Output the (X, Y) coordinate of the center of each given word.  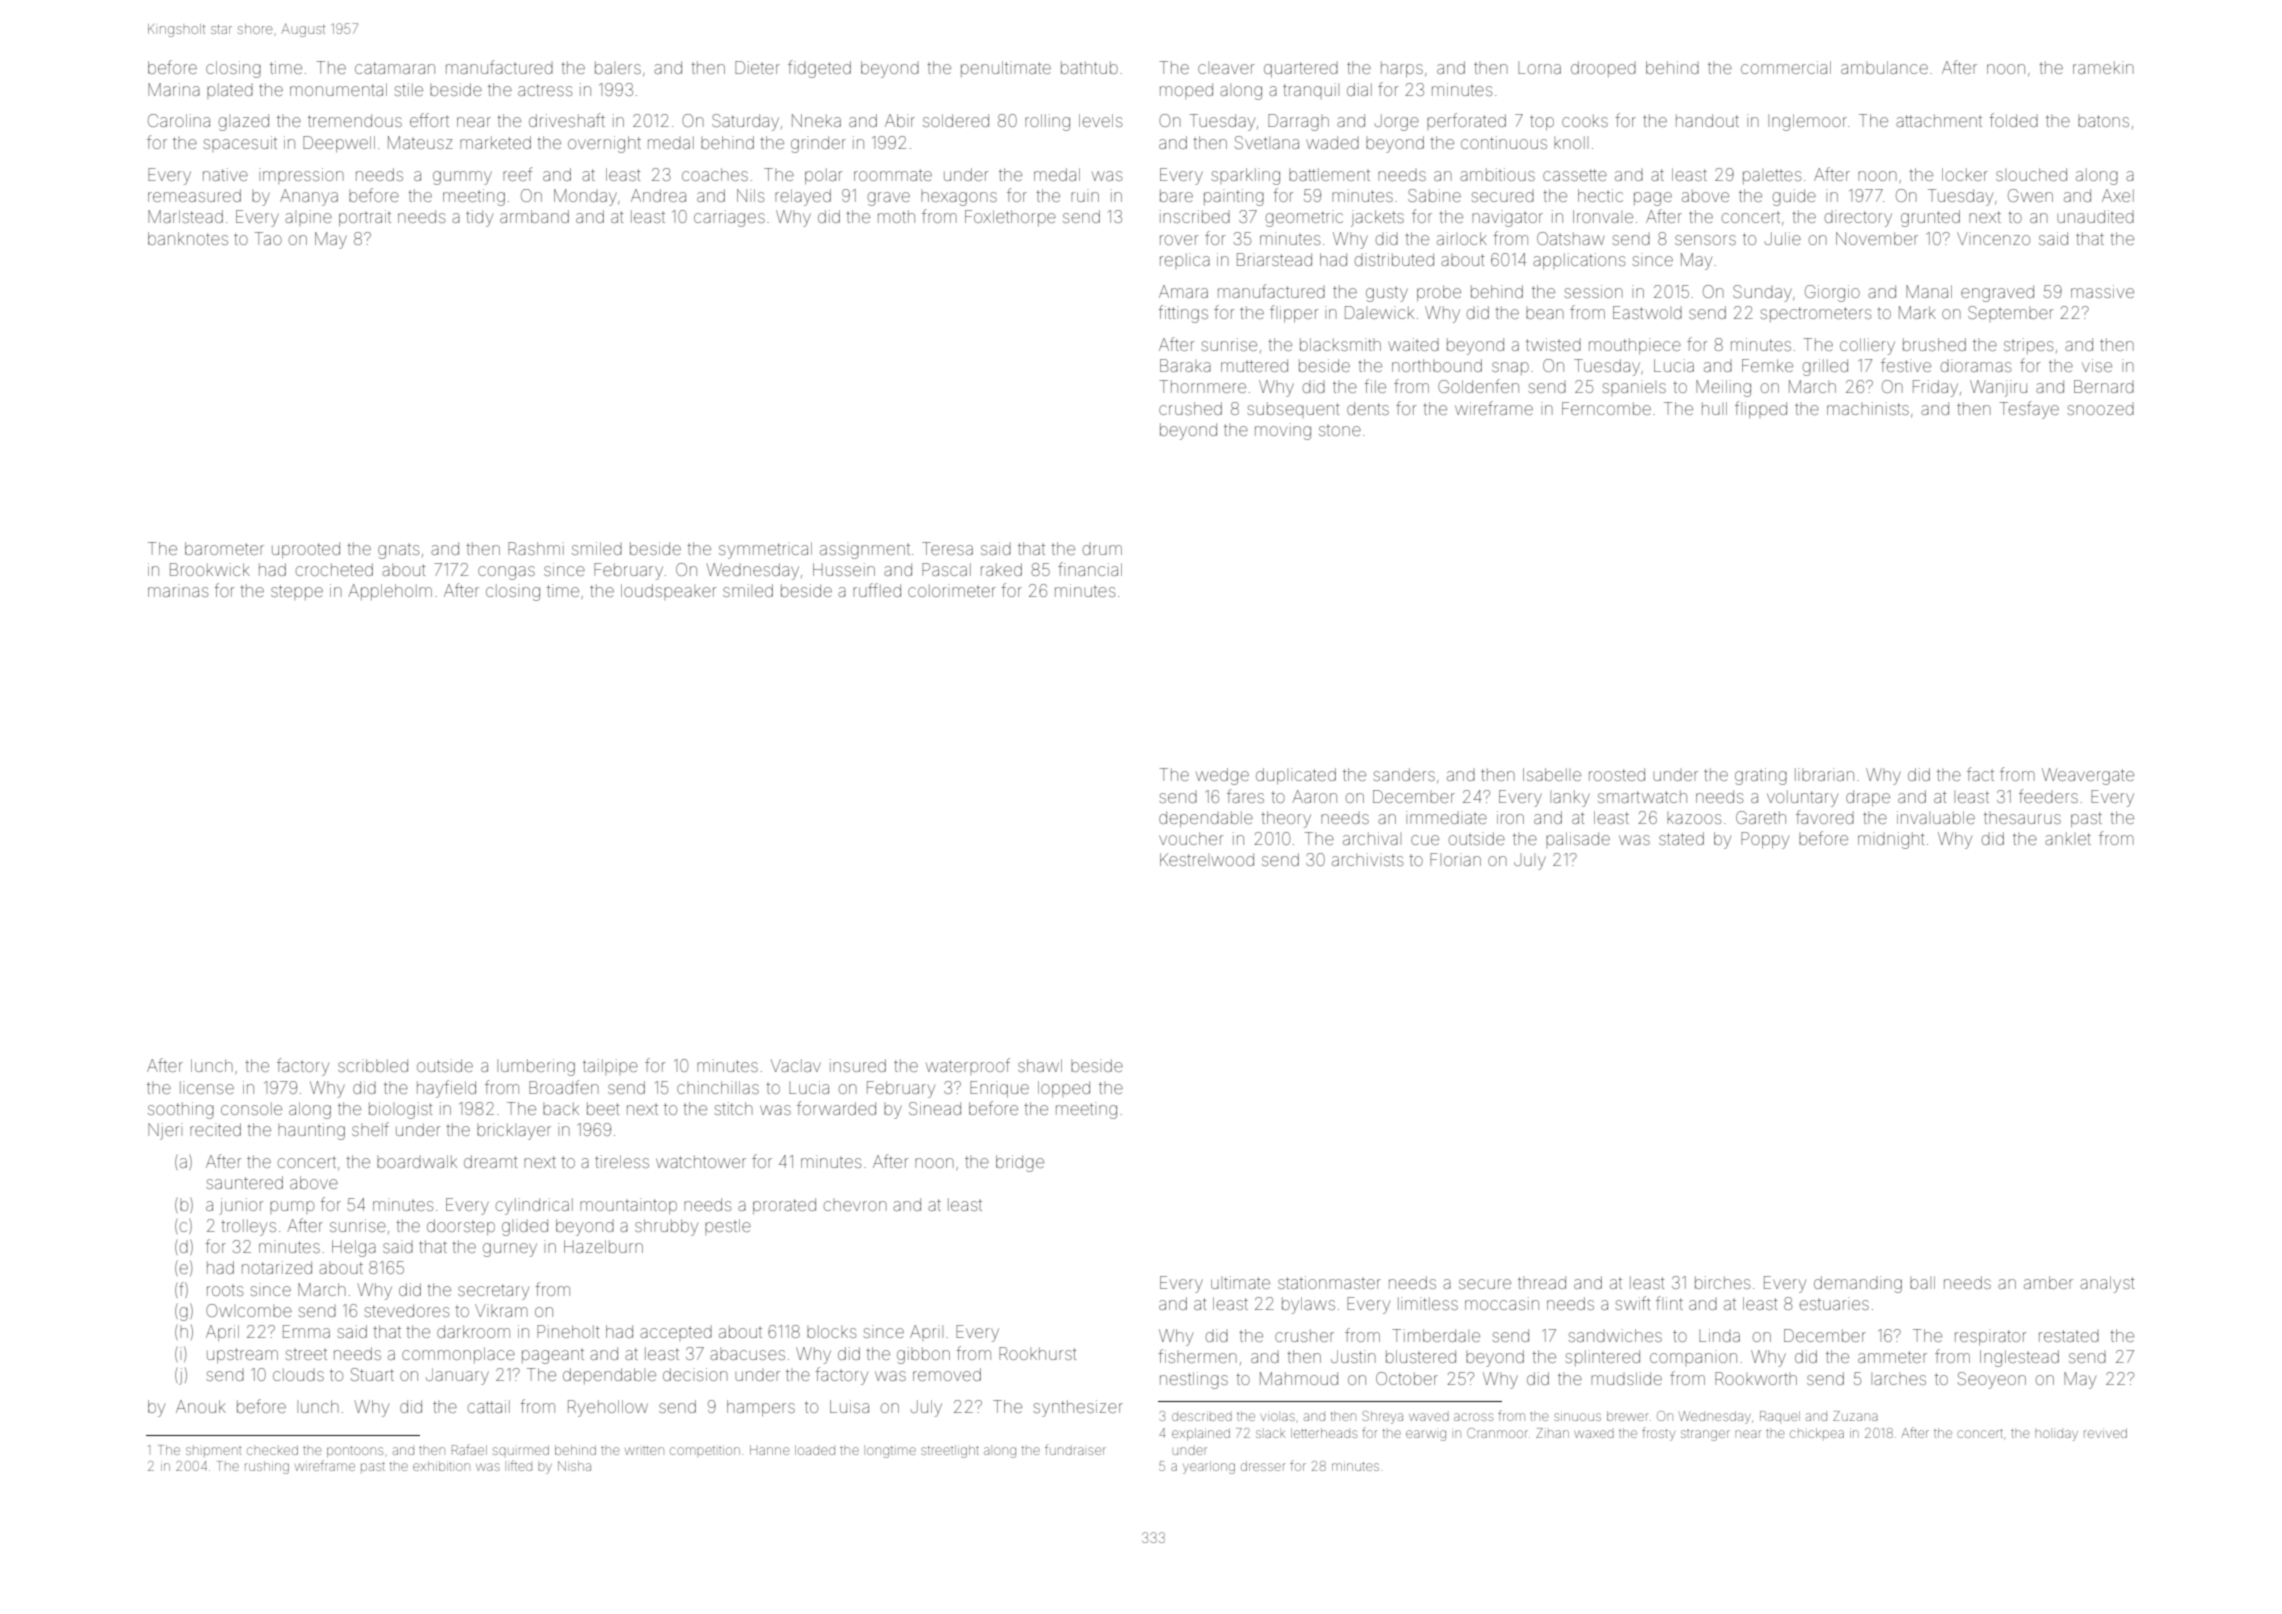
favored (1825, 817)
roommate (893, 175)
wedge (1222, 776)
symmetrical (765, 550)
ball (1922, 1282)
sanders (1404, 774)
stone (1340, 431)
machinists (1868, 408)
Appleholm (390, 592)
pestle (728, 1227)
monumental (338, 89)
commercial (1786, 67)
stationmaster (1329, 1282)
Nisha (574, 1466)
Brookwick (210, 569)
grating (1761, 776)
